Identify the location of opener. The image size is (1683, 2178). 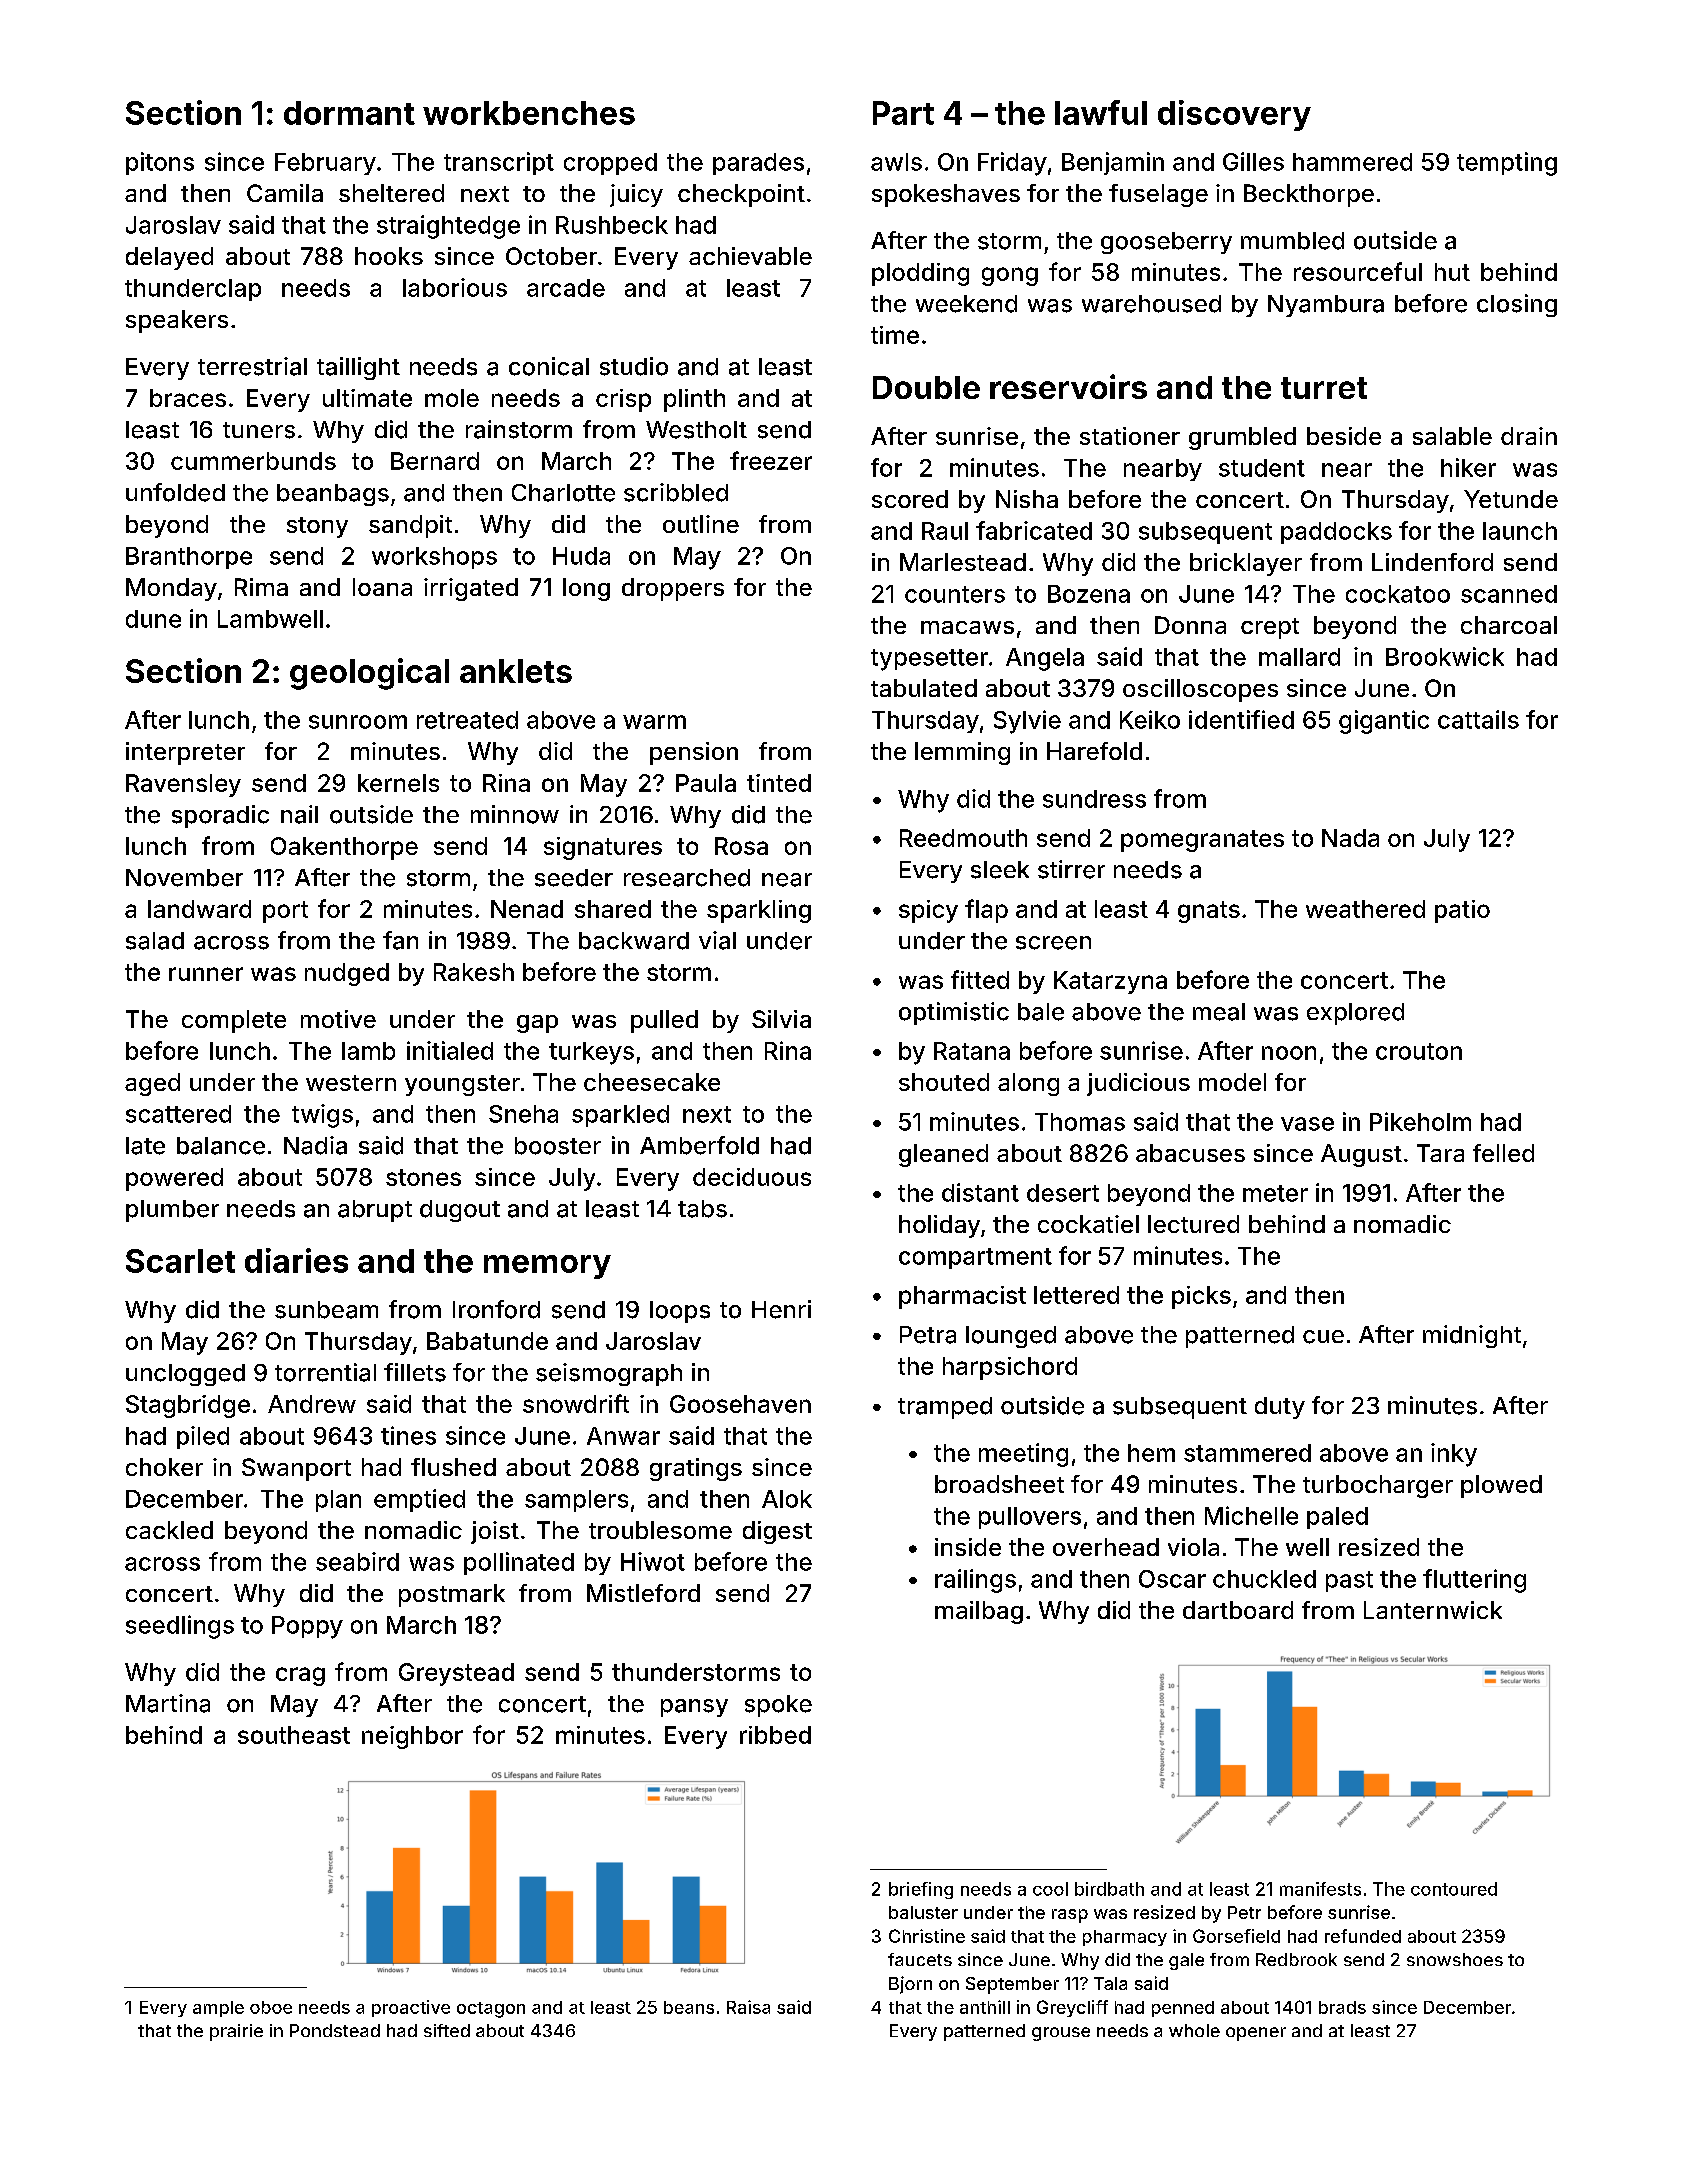
(1256, 2034).
